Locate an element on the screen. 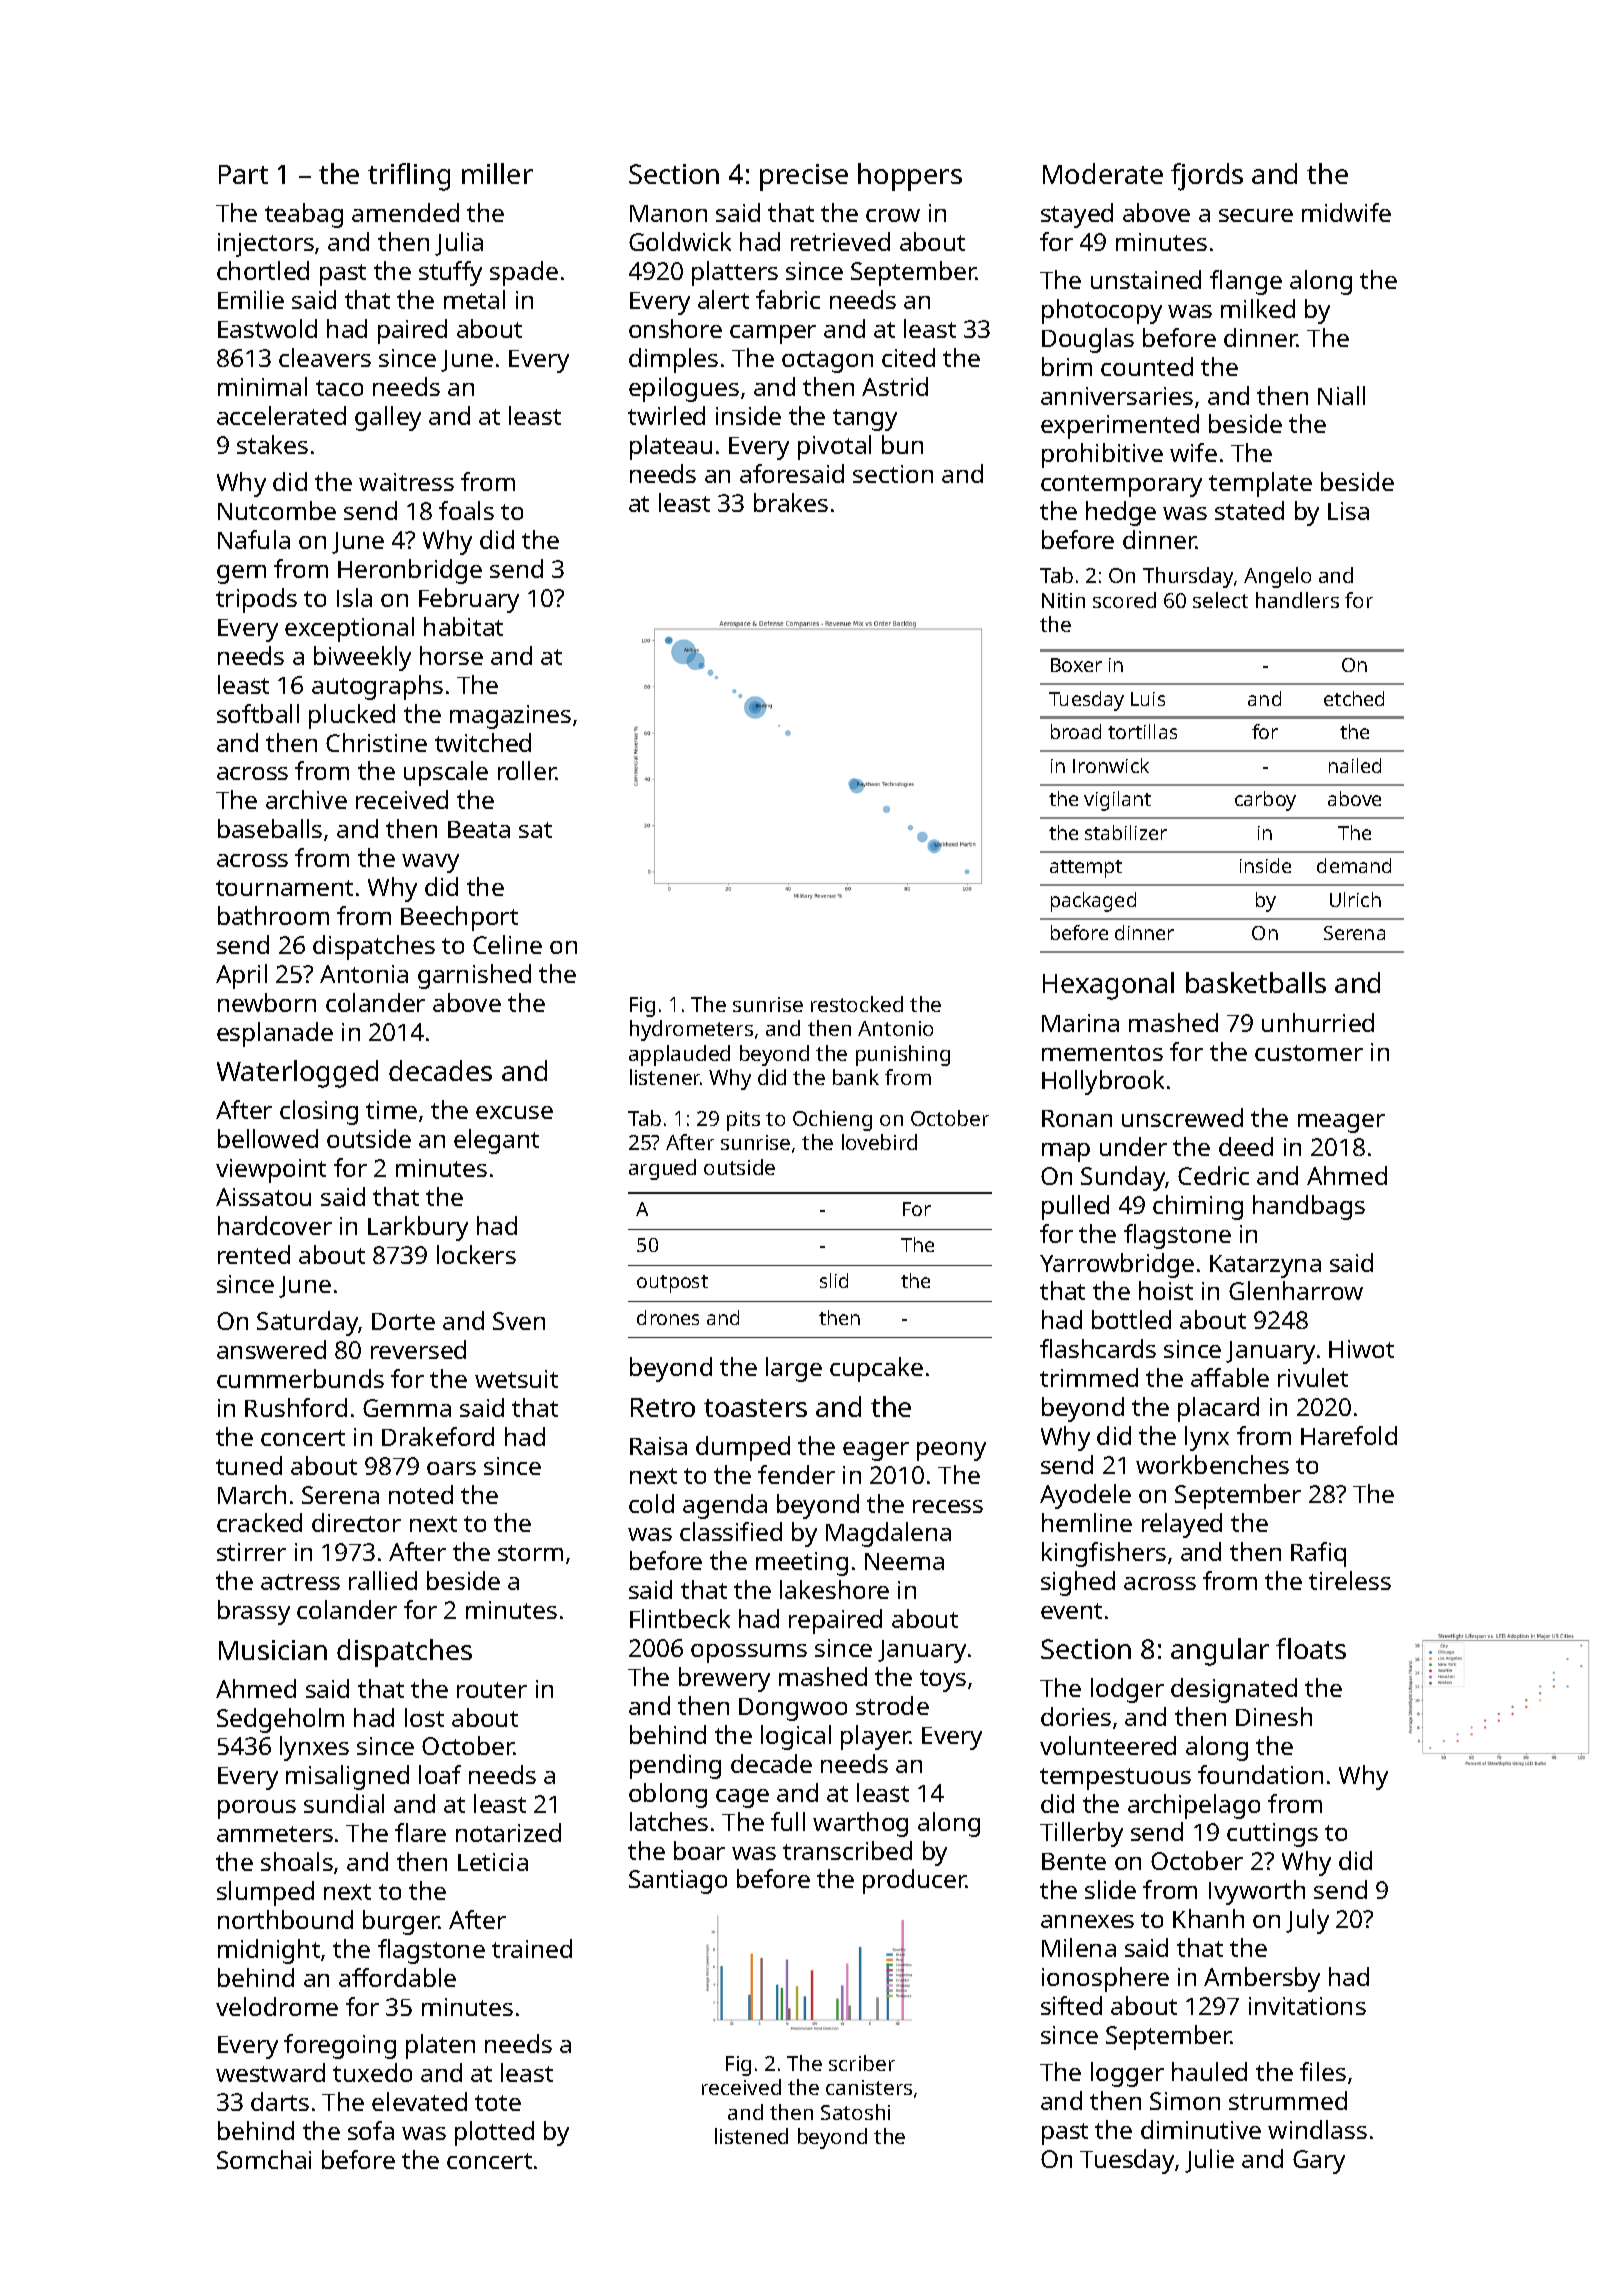  cold is located at coordinates (651, 1503).
